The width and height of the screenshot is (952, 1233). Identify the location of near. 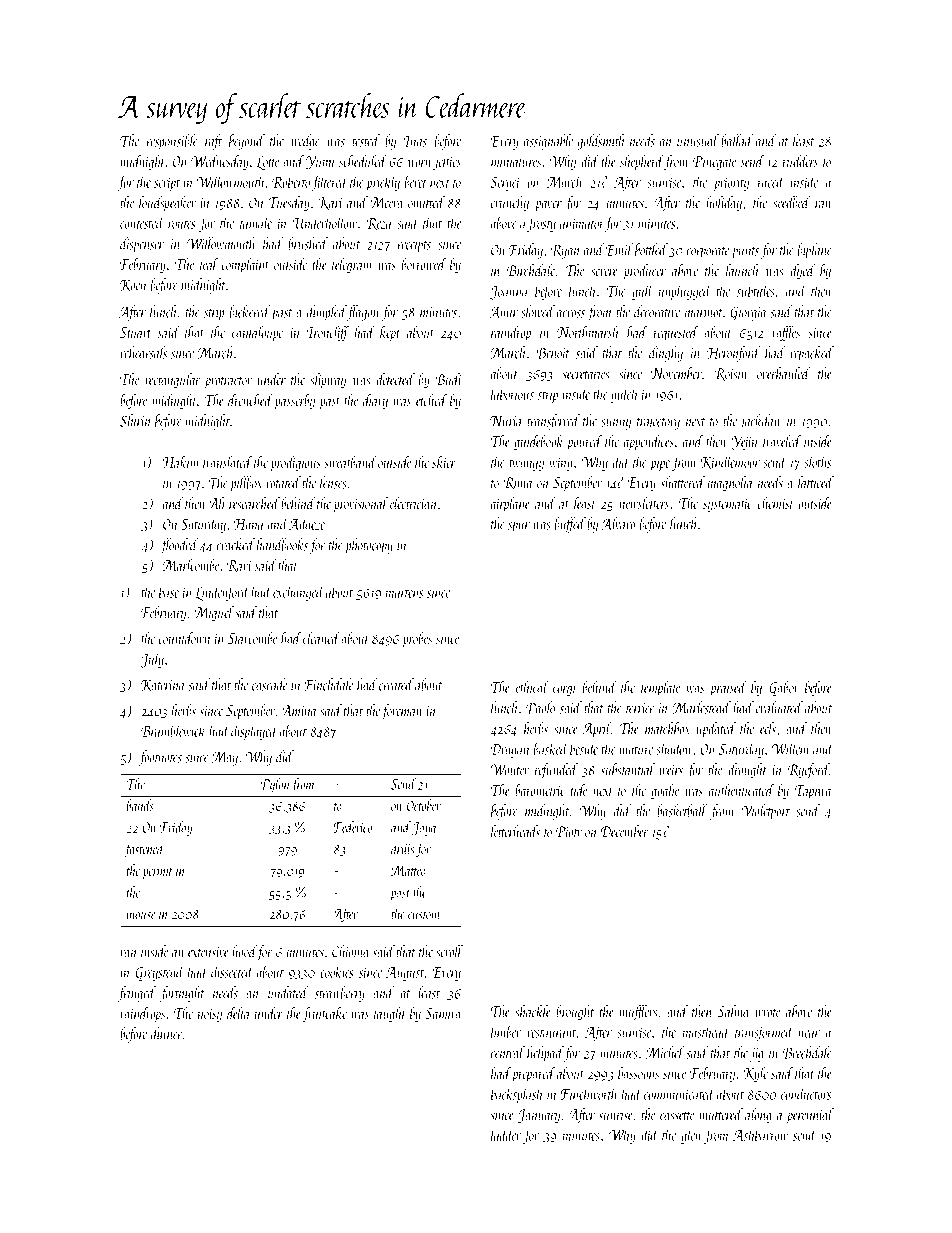
(809, 1034).
